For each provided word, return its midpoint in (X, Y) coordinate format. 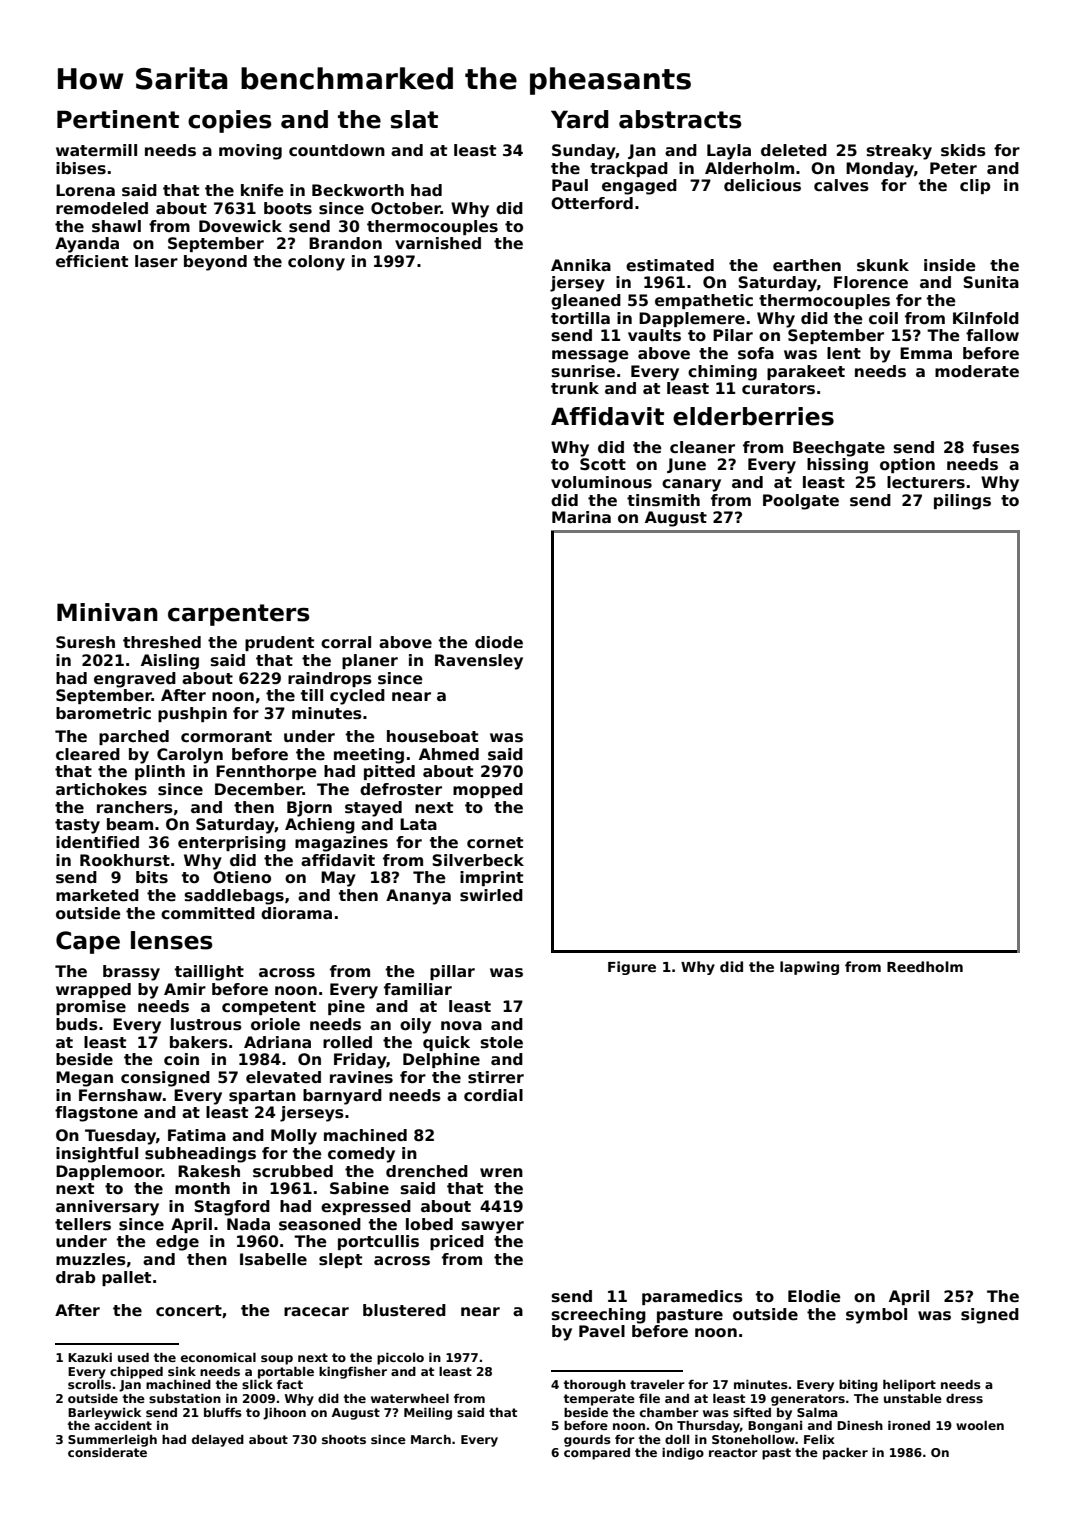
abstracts (680, 119)
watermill (96, 150)
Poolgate (801, 502)
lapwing (809, 968)
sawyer (493, 1227)
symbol (876, 1316)
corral (346, 642)
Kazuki (90, 1357)
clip (975, 186)
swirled (491, 895)
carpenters (239, 615)
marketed (97, 895)
